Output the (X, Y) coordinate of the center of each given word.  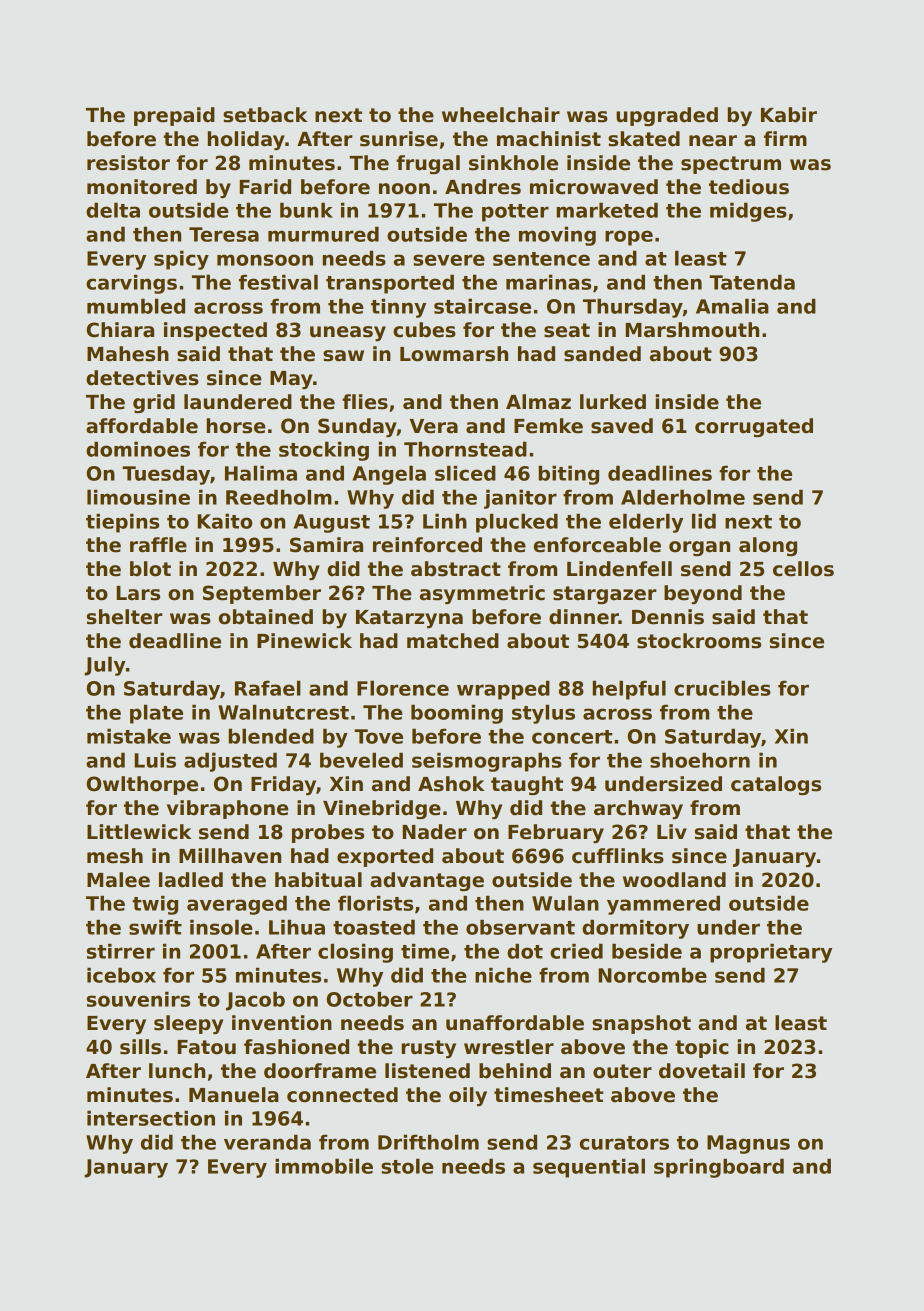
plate (156, 714)
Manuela (234, 1095)
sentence (541, 259)
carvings (131, 284)
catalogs (776, 785)
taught (527, 785)
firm (785, 138)
